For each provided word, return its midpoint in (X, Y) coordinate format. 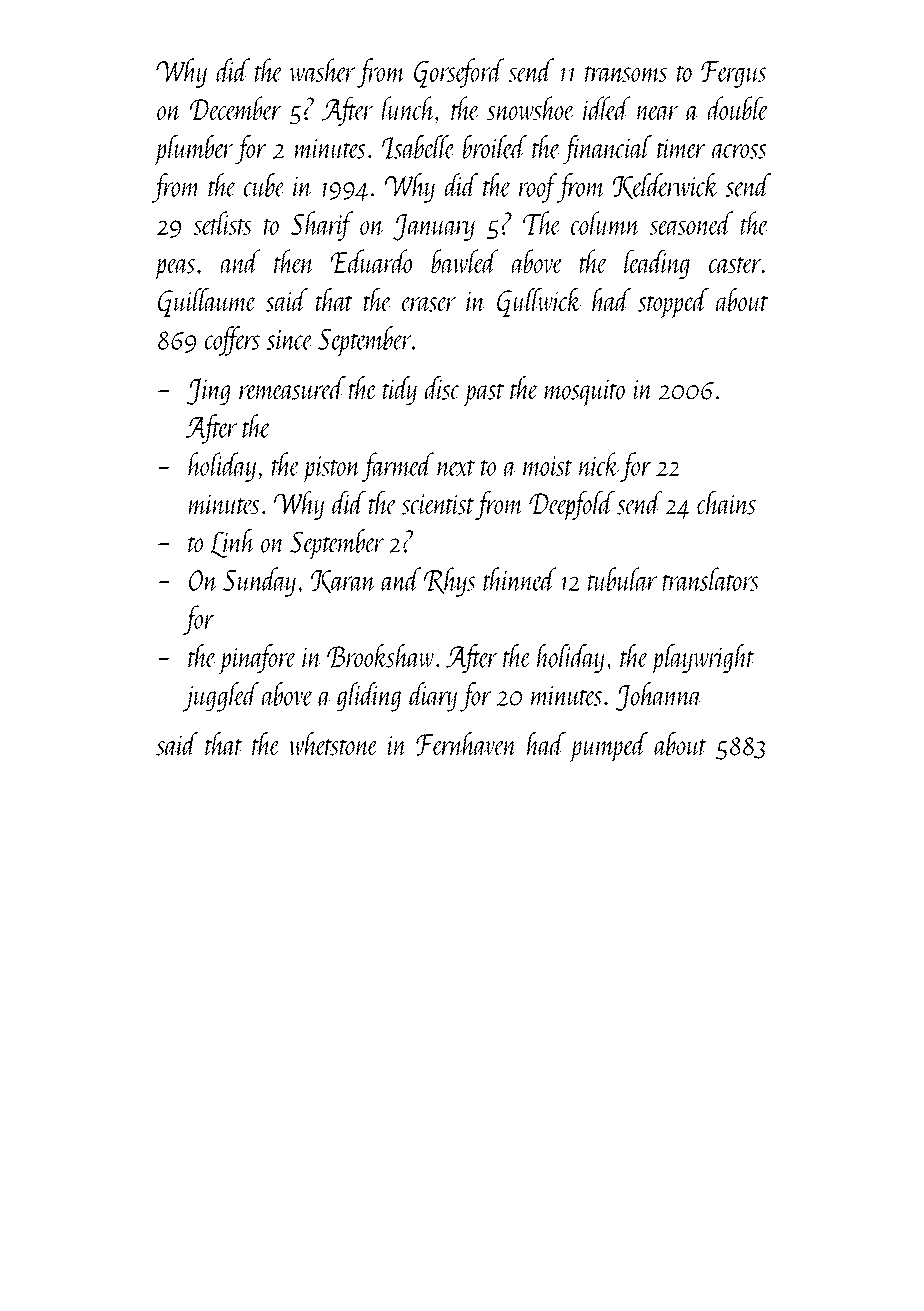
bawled (465, 261)
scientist (438, 504)
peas (174, 269)
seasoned (691, 223)
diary (433, 697)
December (236, 108)
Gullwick (539, 302)
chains (726, 503)
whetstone (333, 744)
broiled (495, 147)
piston (331, 469)
